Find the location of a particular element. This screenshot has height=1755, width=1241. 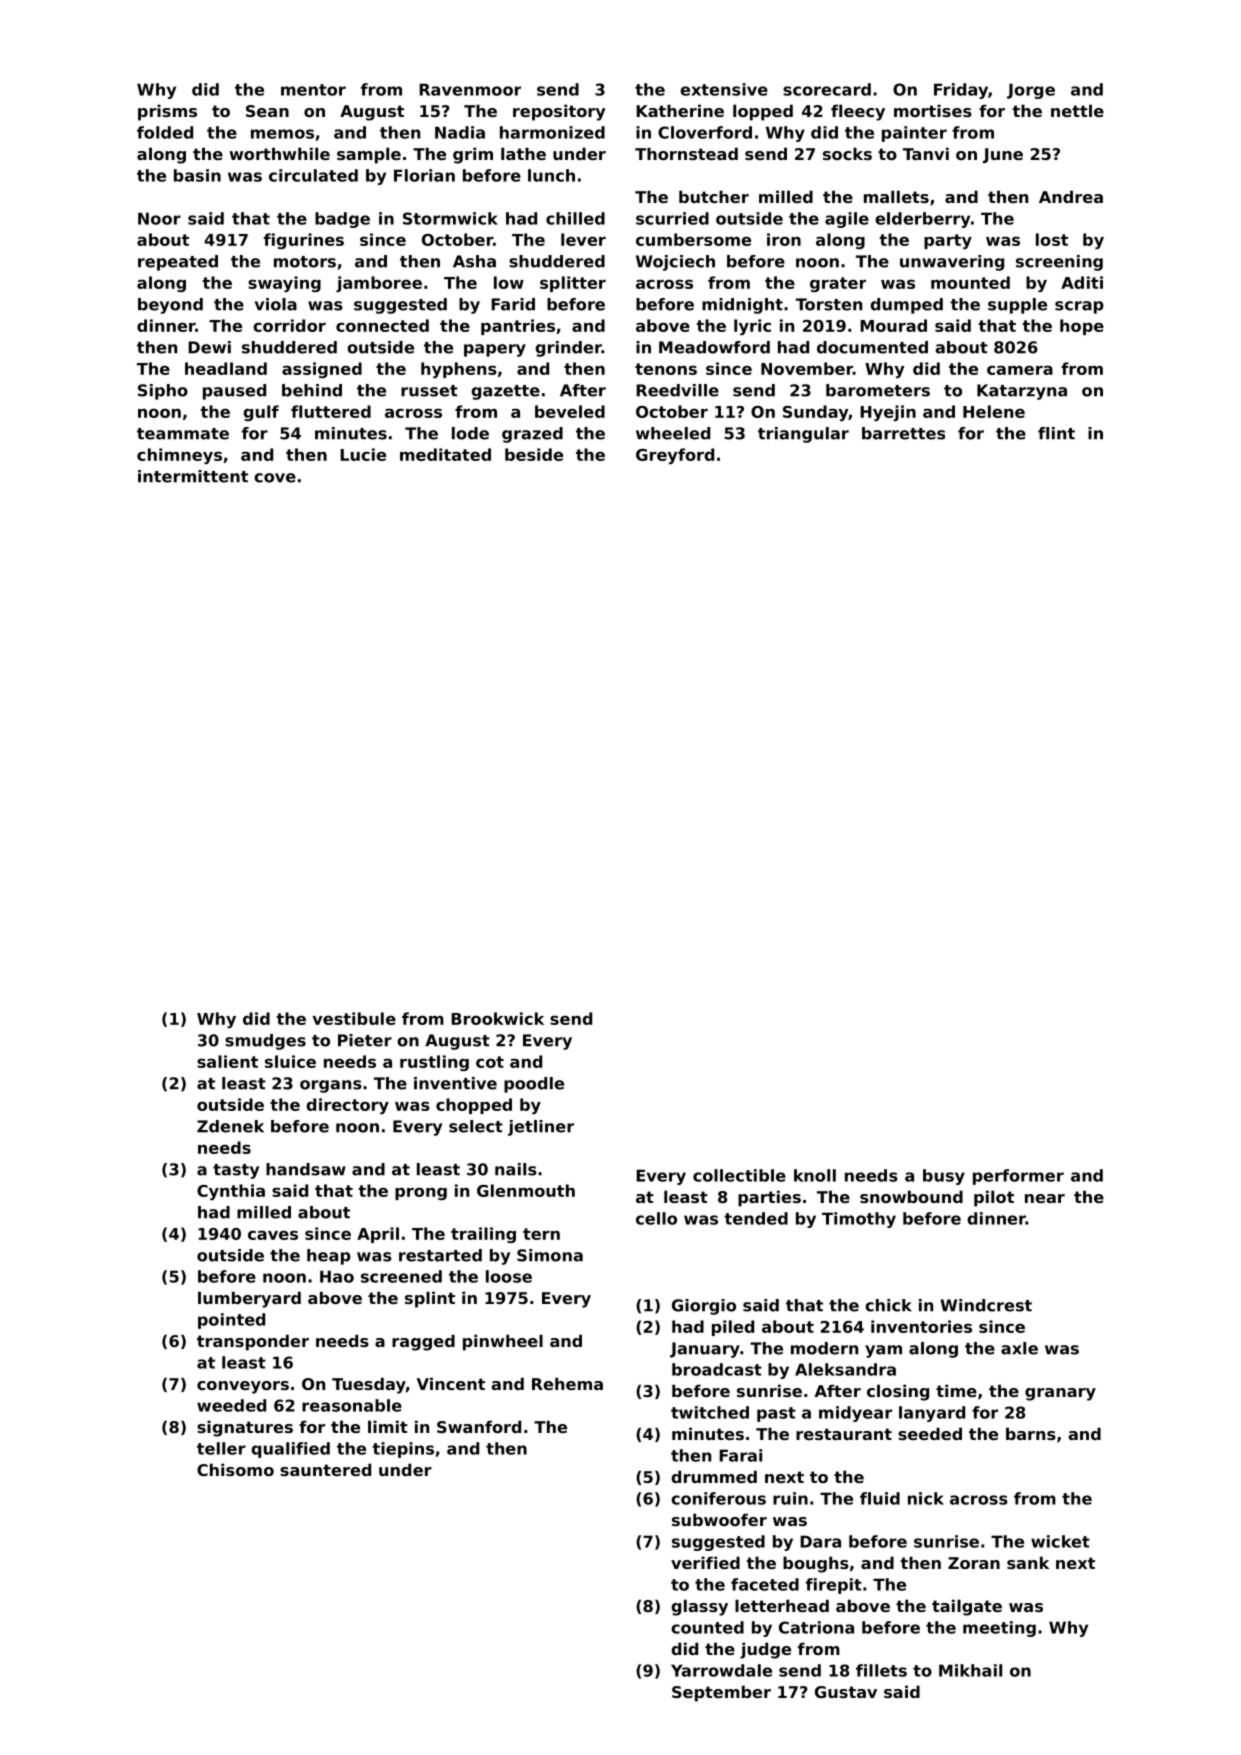

Chisomo is located at coordinates (235, 1469).
